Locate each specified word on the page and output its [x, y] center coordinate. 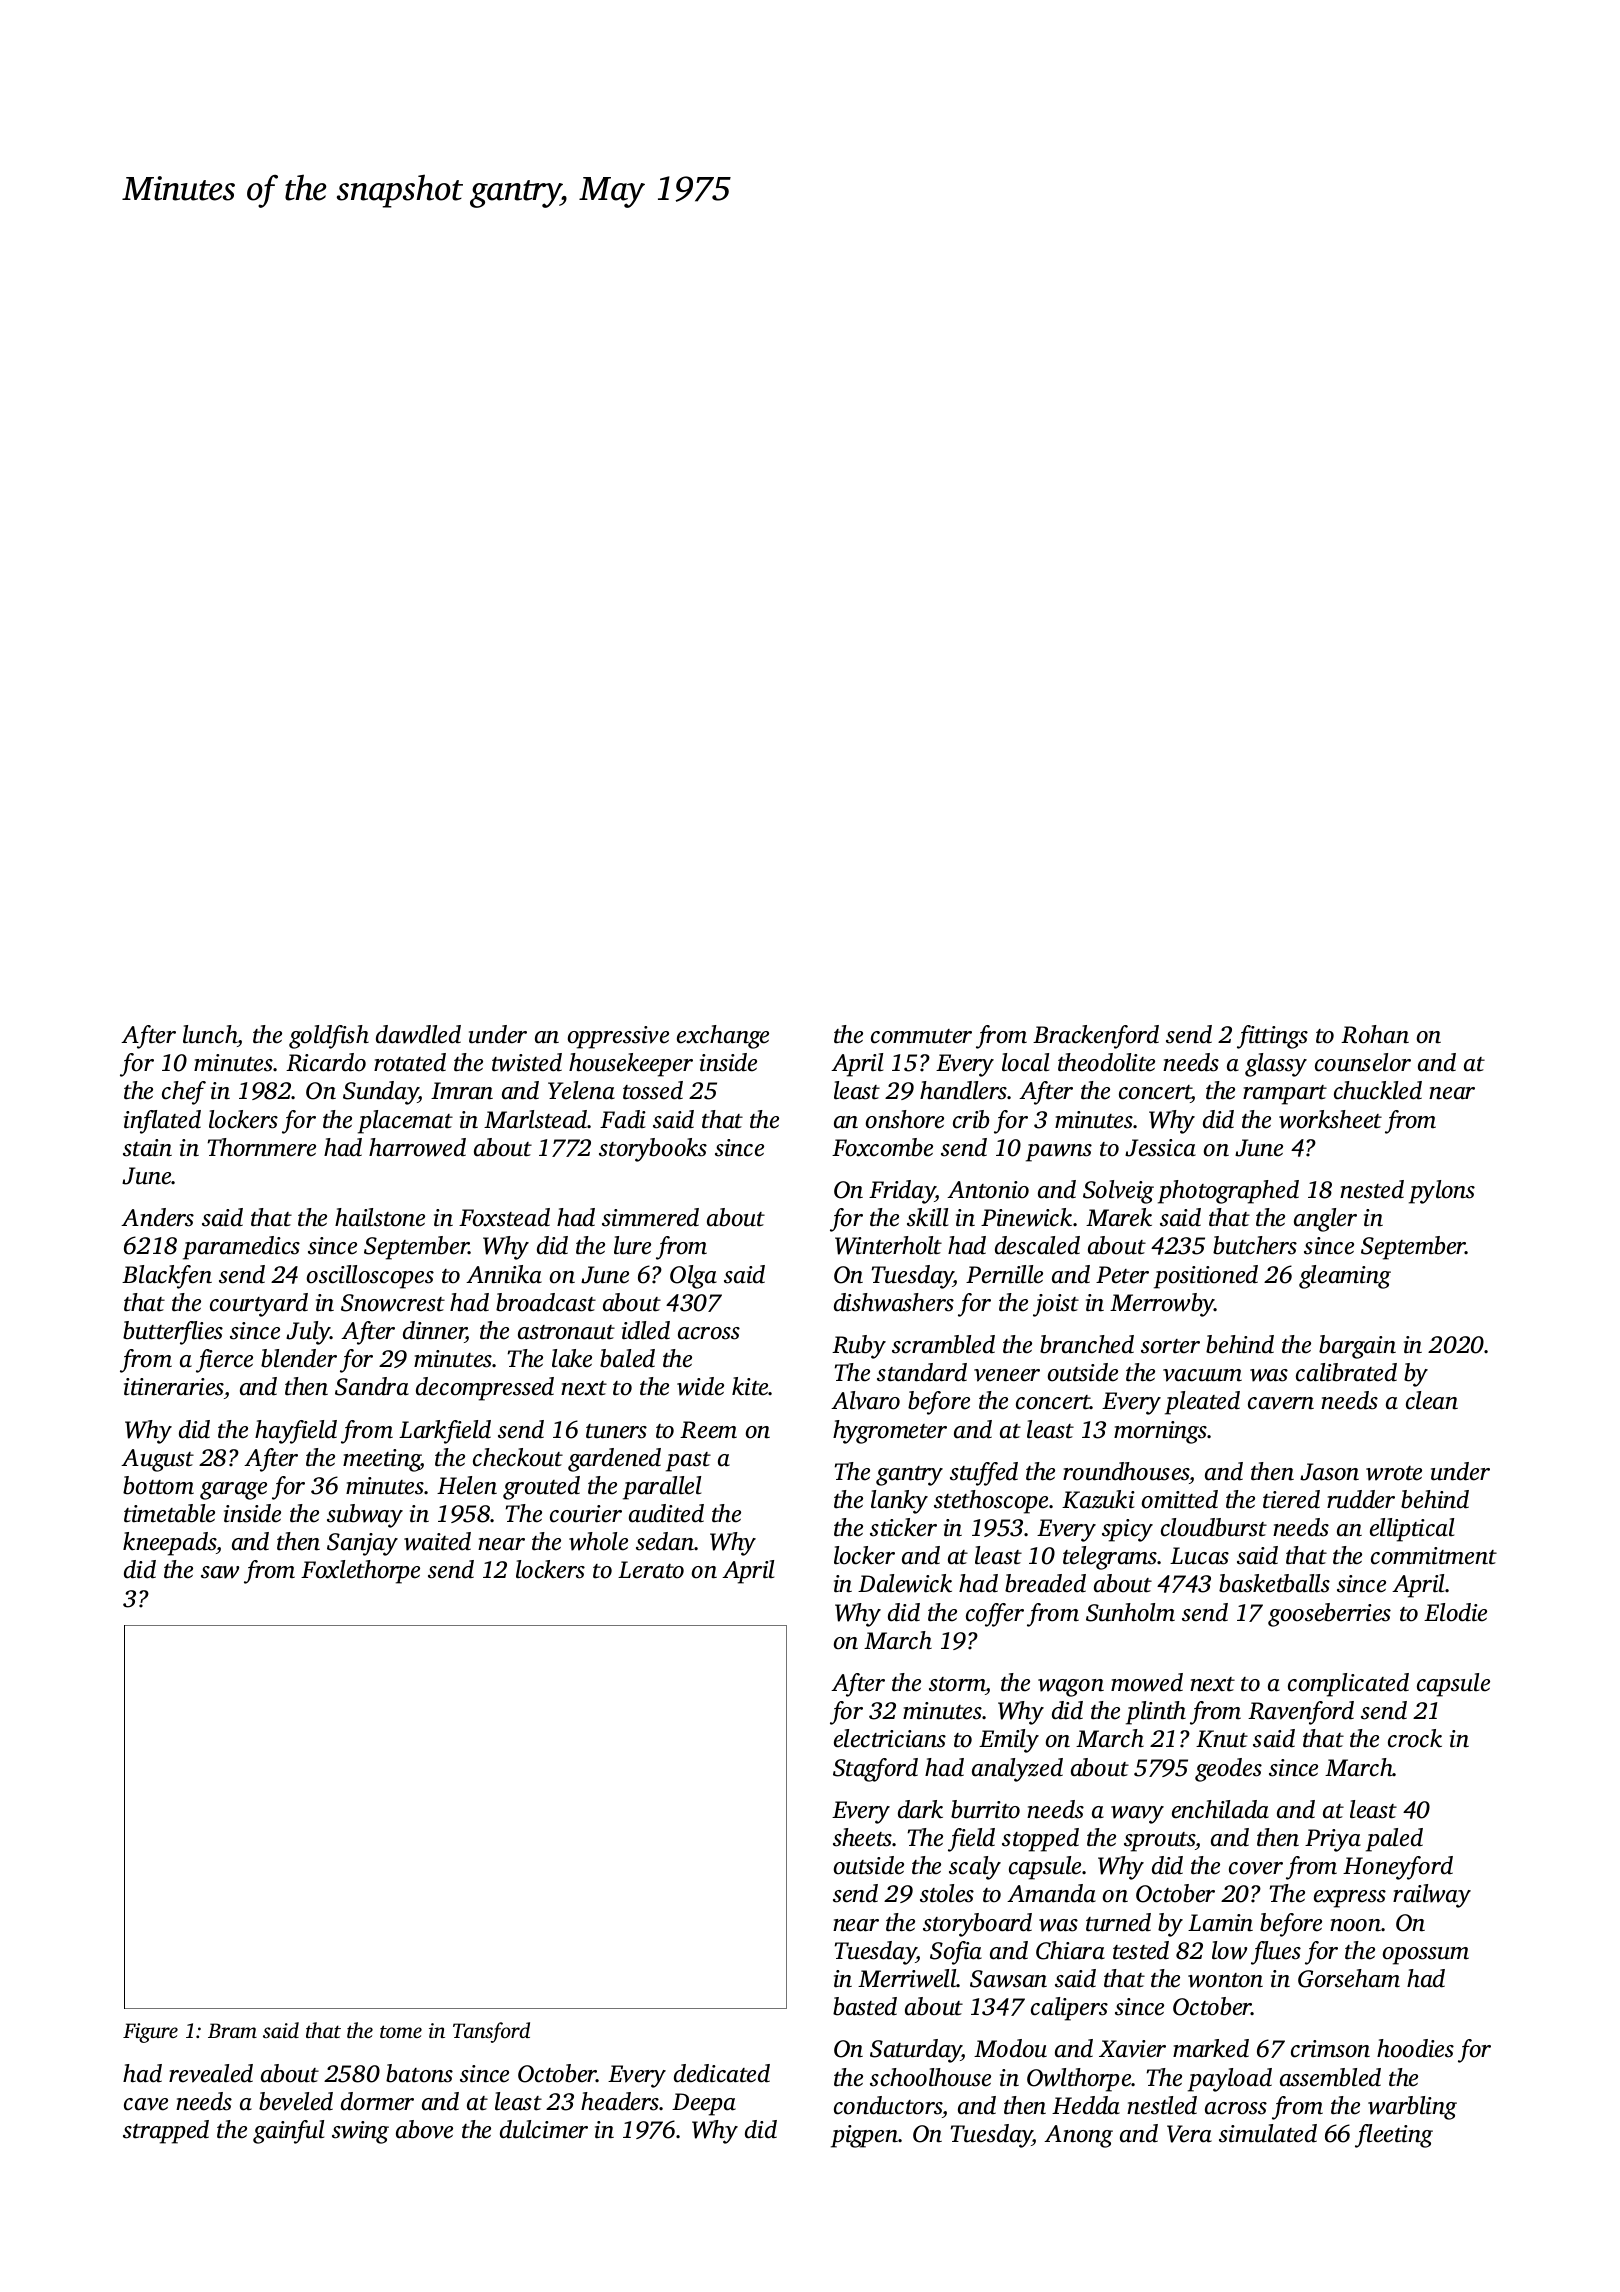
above [424, 2129]
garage [233, 1491]
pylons [1442, 1192]
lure [632, 1245]
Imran [462, 1091]
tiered [1291, 1499]
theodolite [1106, 1062]
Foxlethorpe [360, 1572]
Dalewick [905, 1583]
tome [401, 2031]
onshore [905, 1119]
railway [1432, 1896]
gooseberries [1329, 1615]
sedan [665, 1541]
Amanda [1051, 1893]
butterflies [173, 1333]
